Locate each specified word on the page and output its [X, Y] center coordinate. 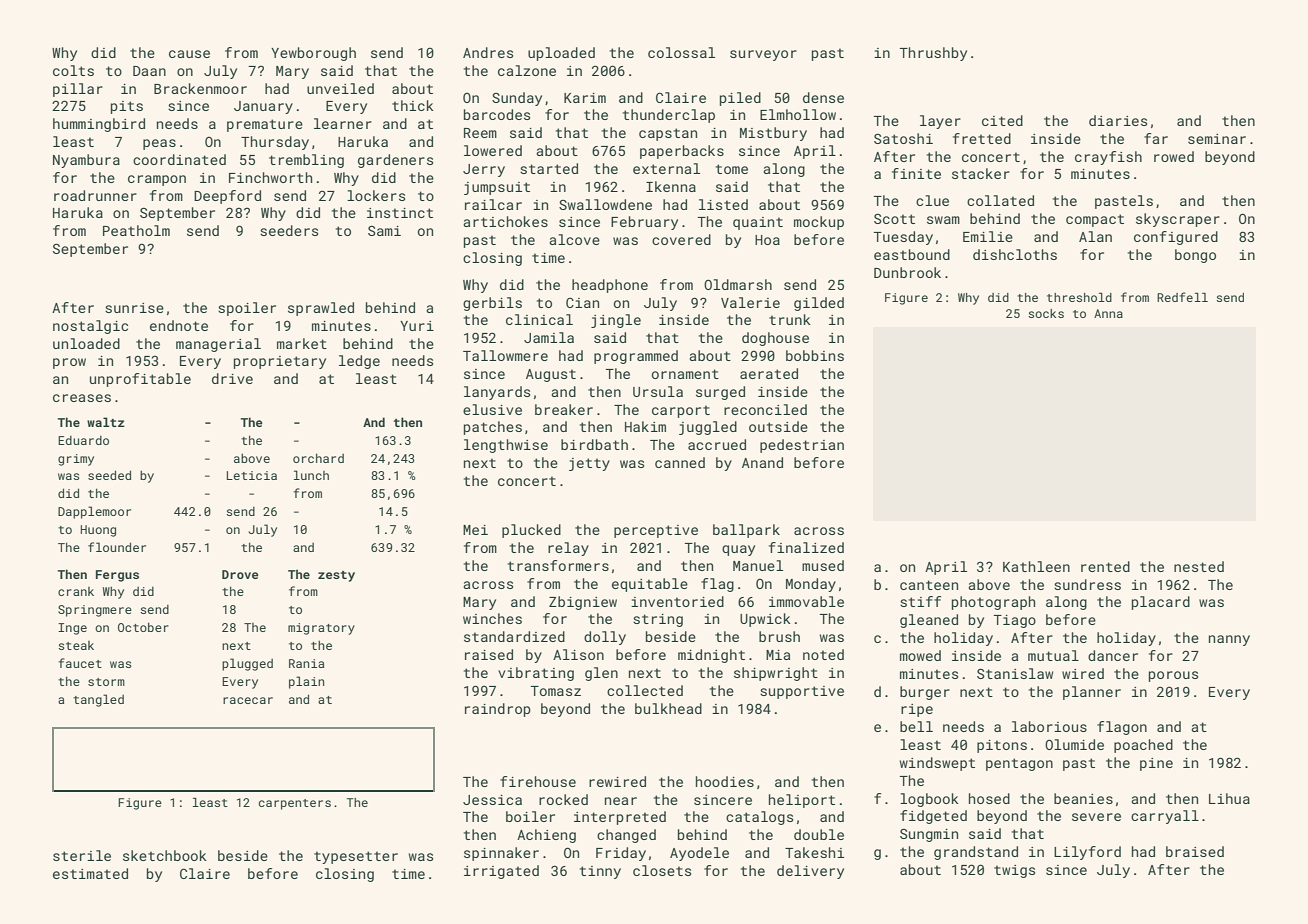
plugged [247, 664]
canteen [929, 585]
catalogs [759, 818]
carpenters [295, 804]
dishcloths [1015, 254]
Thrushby [933, 54]
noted [823, 654]
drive [232, 378]
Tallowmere [505, 355]
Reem [480, 133]
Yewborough [313, 54]
